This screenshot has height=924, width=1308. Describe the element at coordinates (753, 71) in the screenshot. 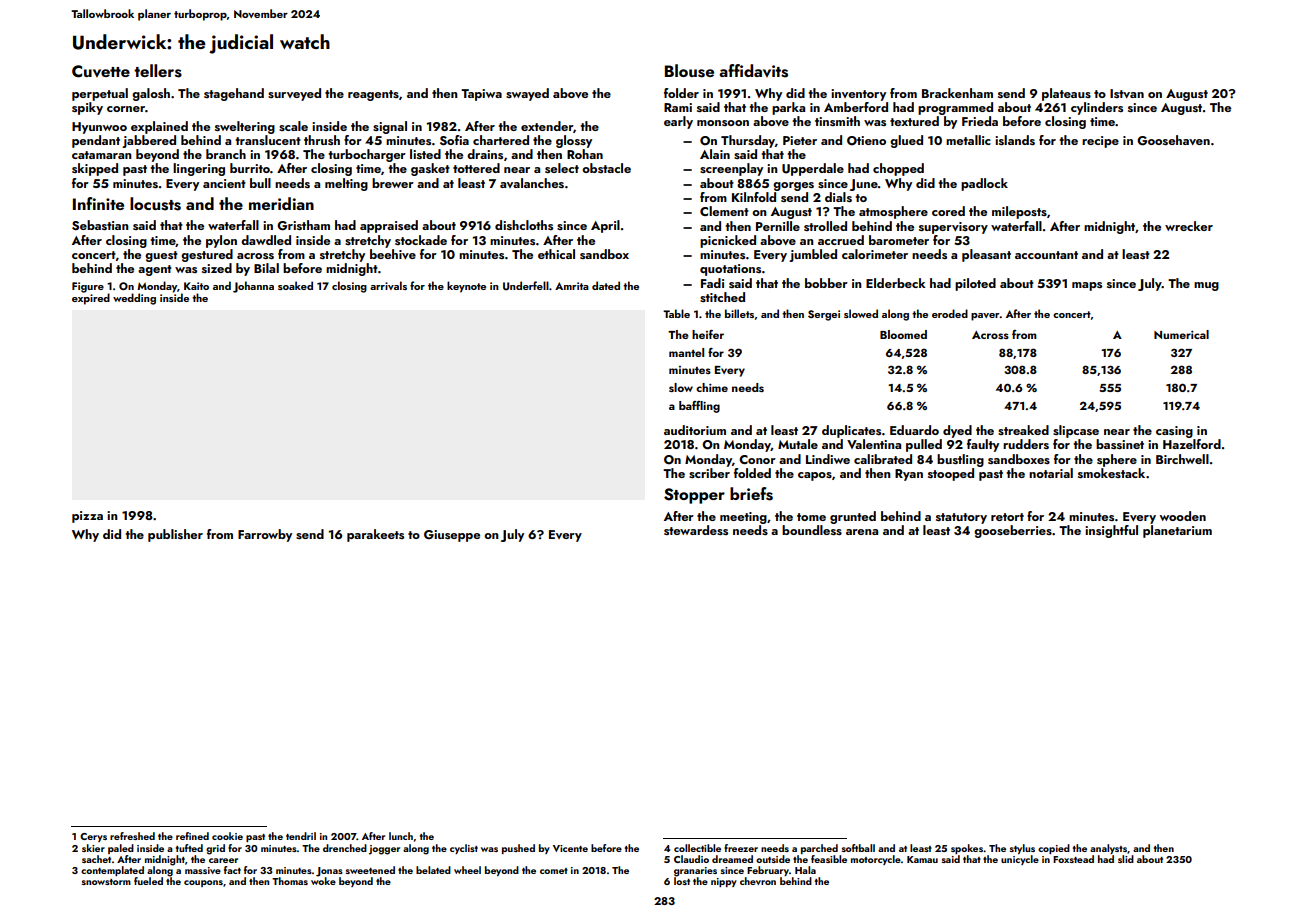

I see `affidavits` at that location.
